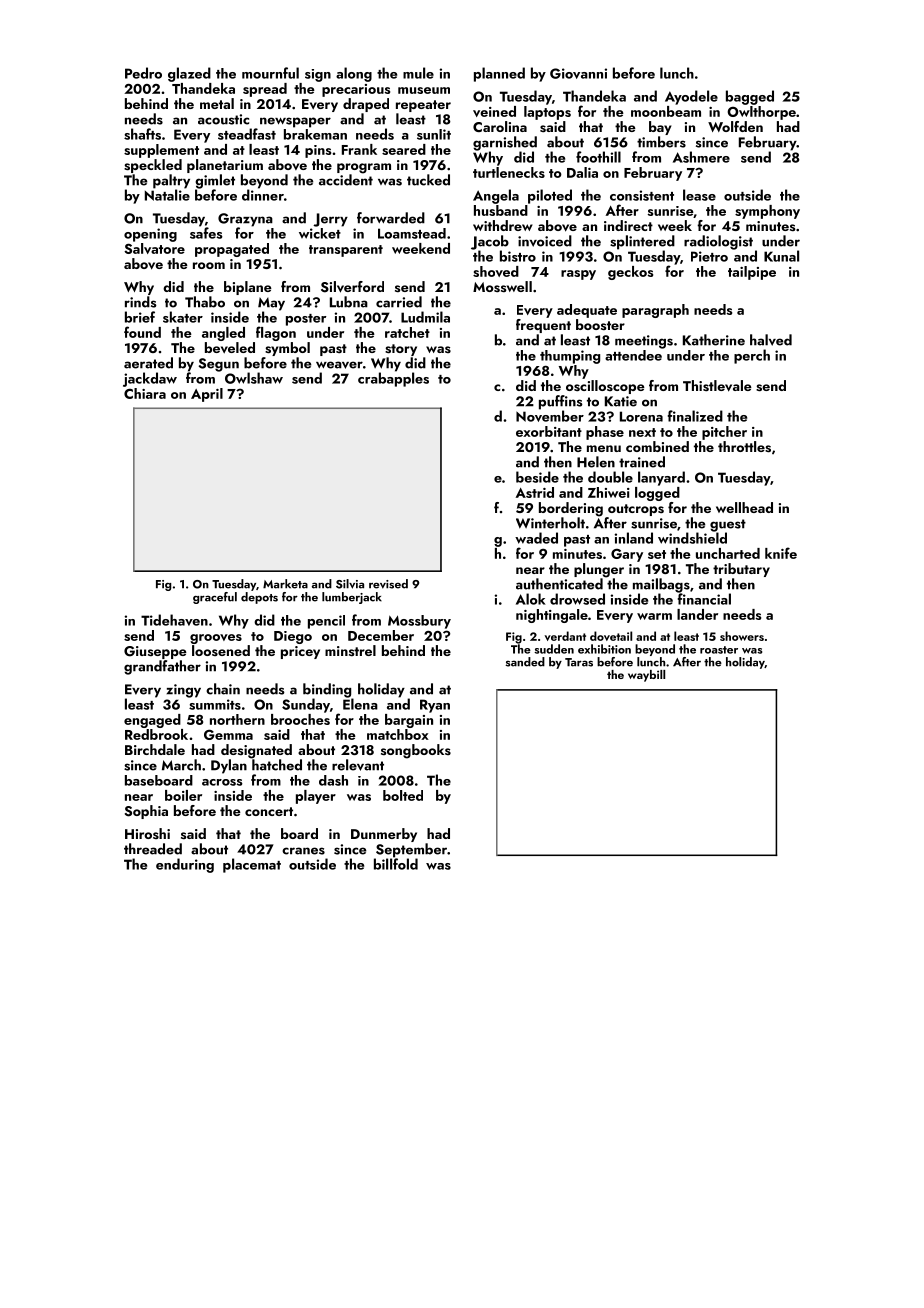 The image size is (924, 1308). Describe the element at coordinates (598, 157) in the image. I see `foothill` at that location.
